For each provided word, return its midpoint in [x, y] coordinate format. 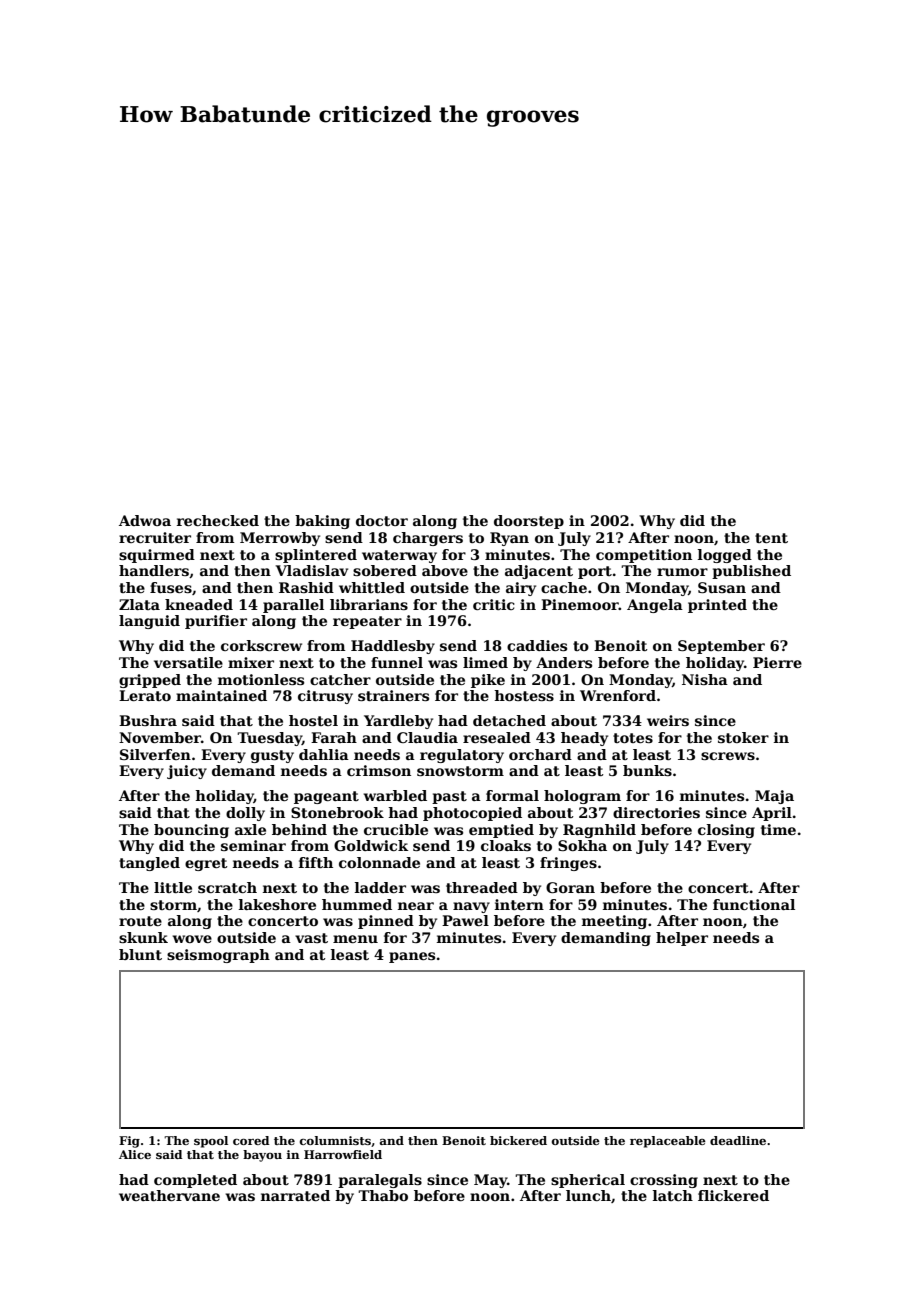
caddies [537, 645]
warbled [395, 795]
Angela [655, 606]
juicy [187, 772]
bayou [262, 1156]
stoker [743, 737]
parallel [293, 606]
